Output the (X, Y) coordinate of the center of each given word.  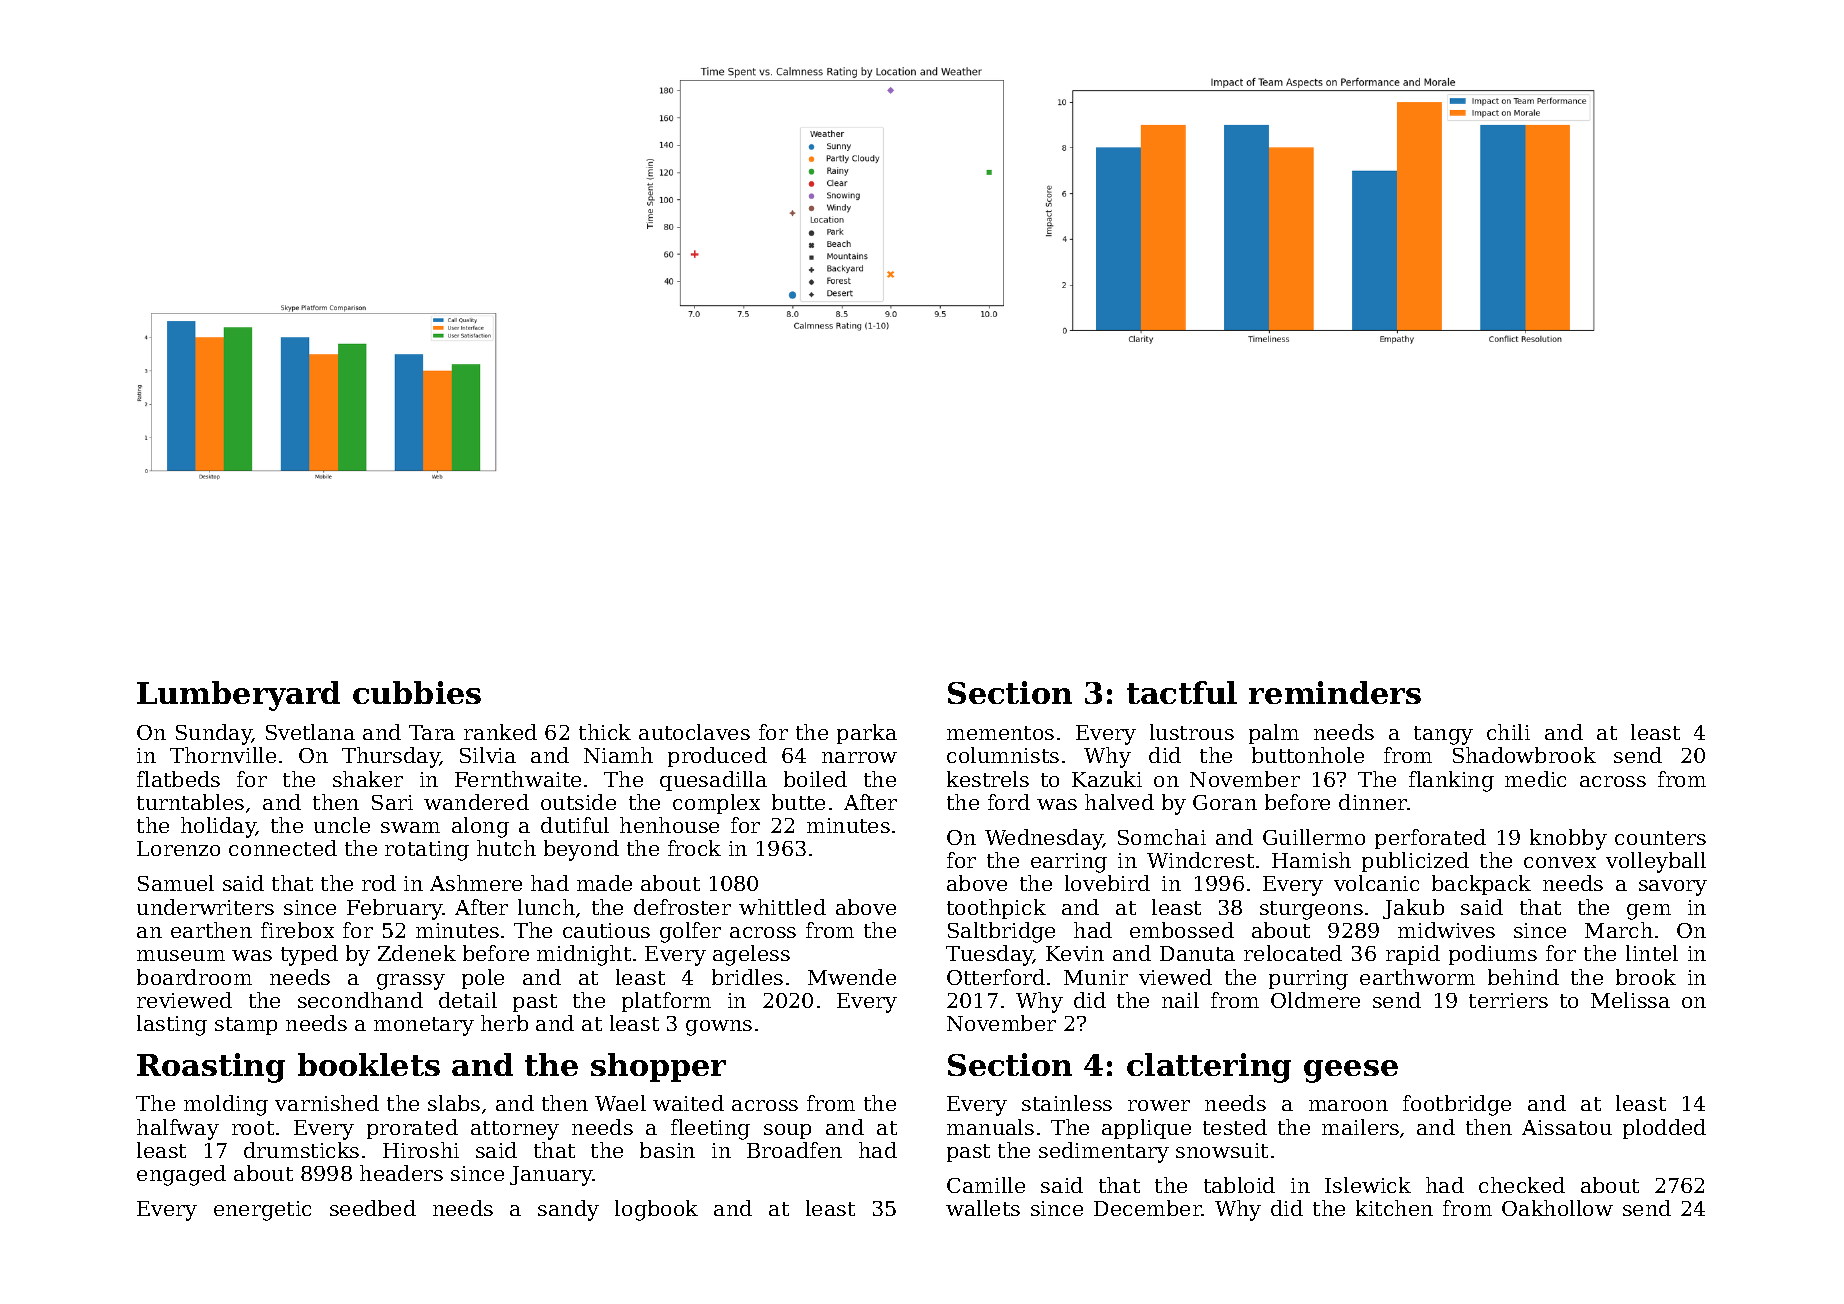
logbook (656, 1210)
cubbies (417, 692)
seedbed (373, 1208)
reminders (1335, 692)
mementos (1000, 733)
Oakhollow (1557, 1208)
